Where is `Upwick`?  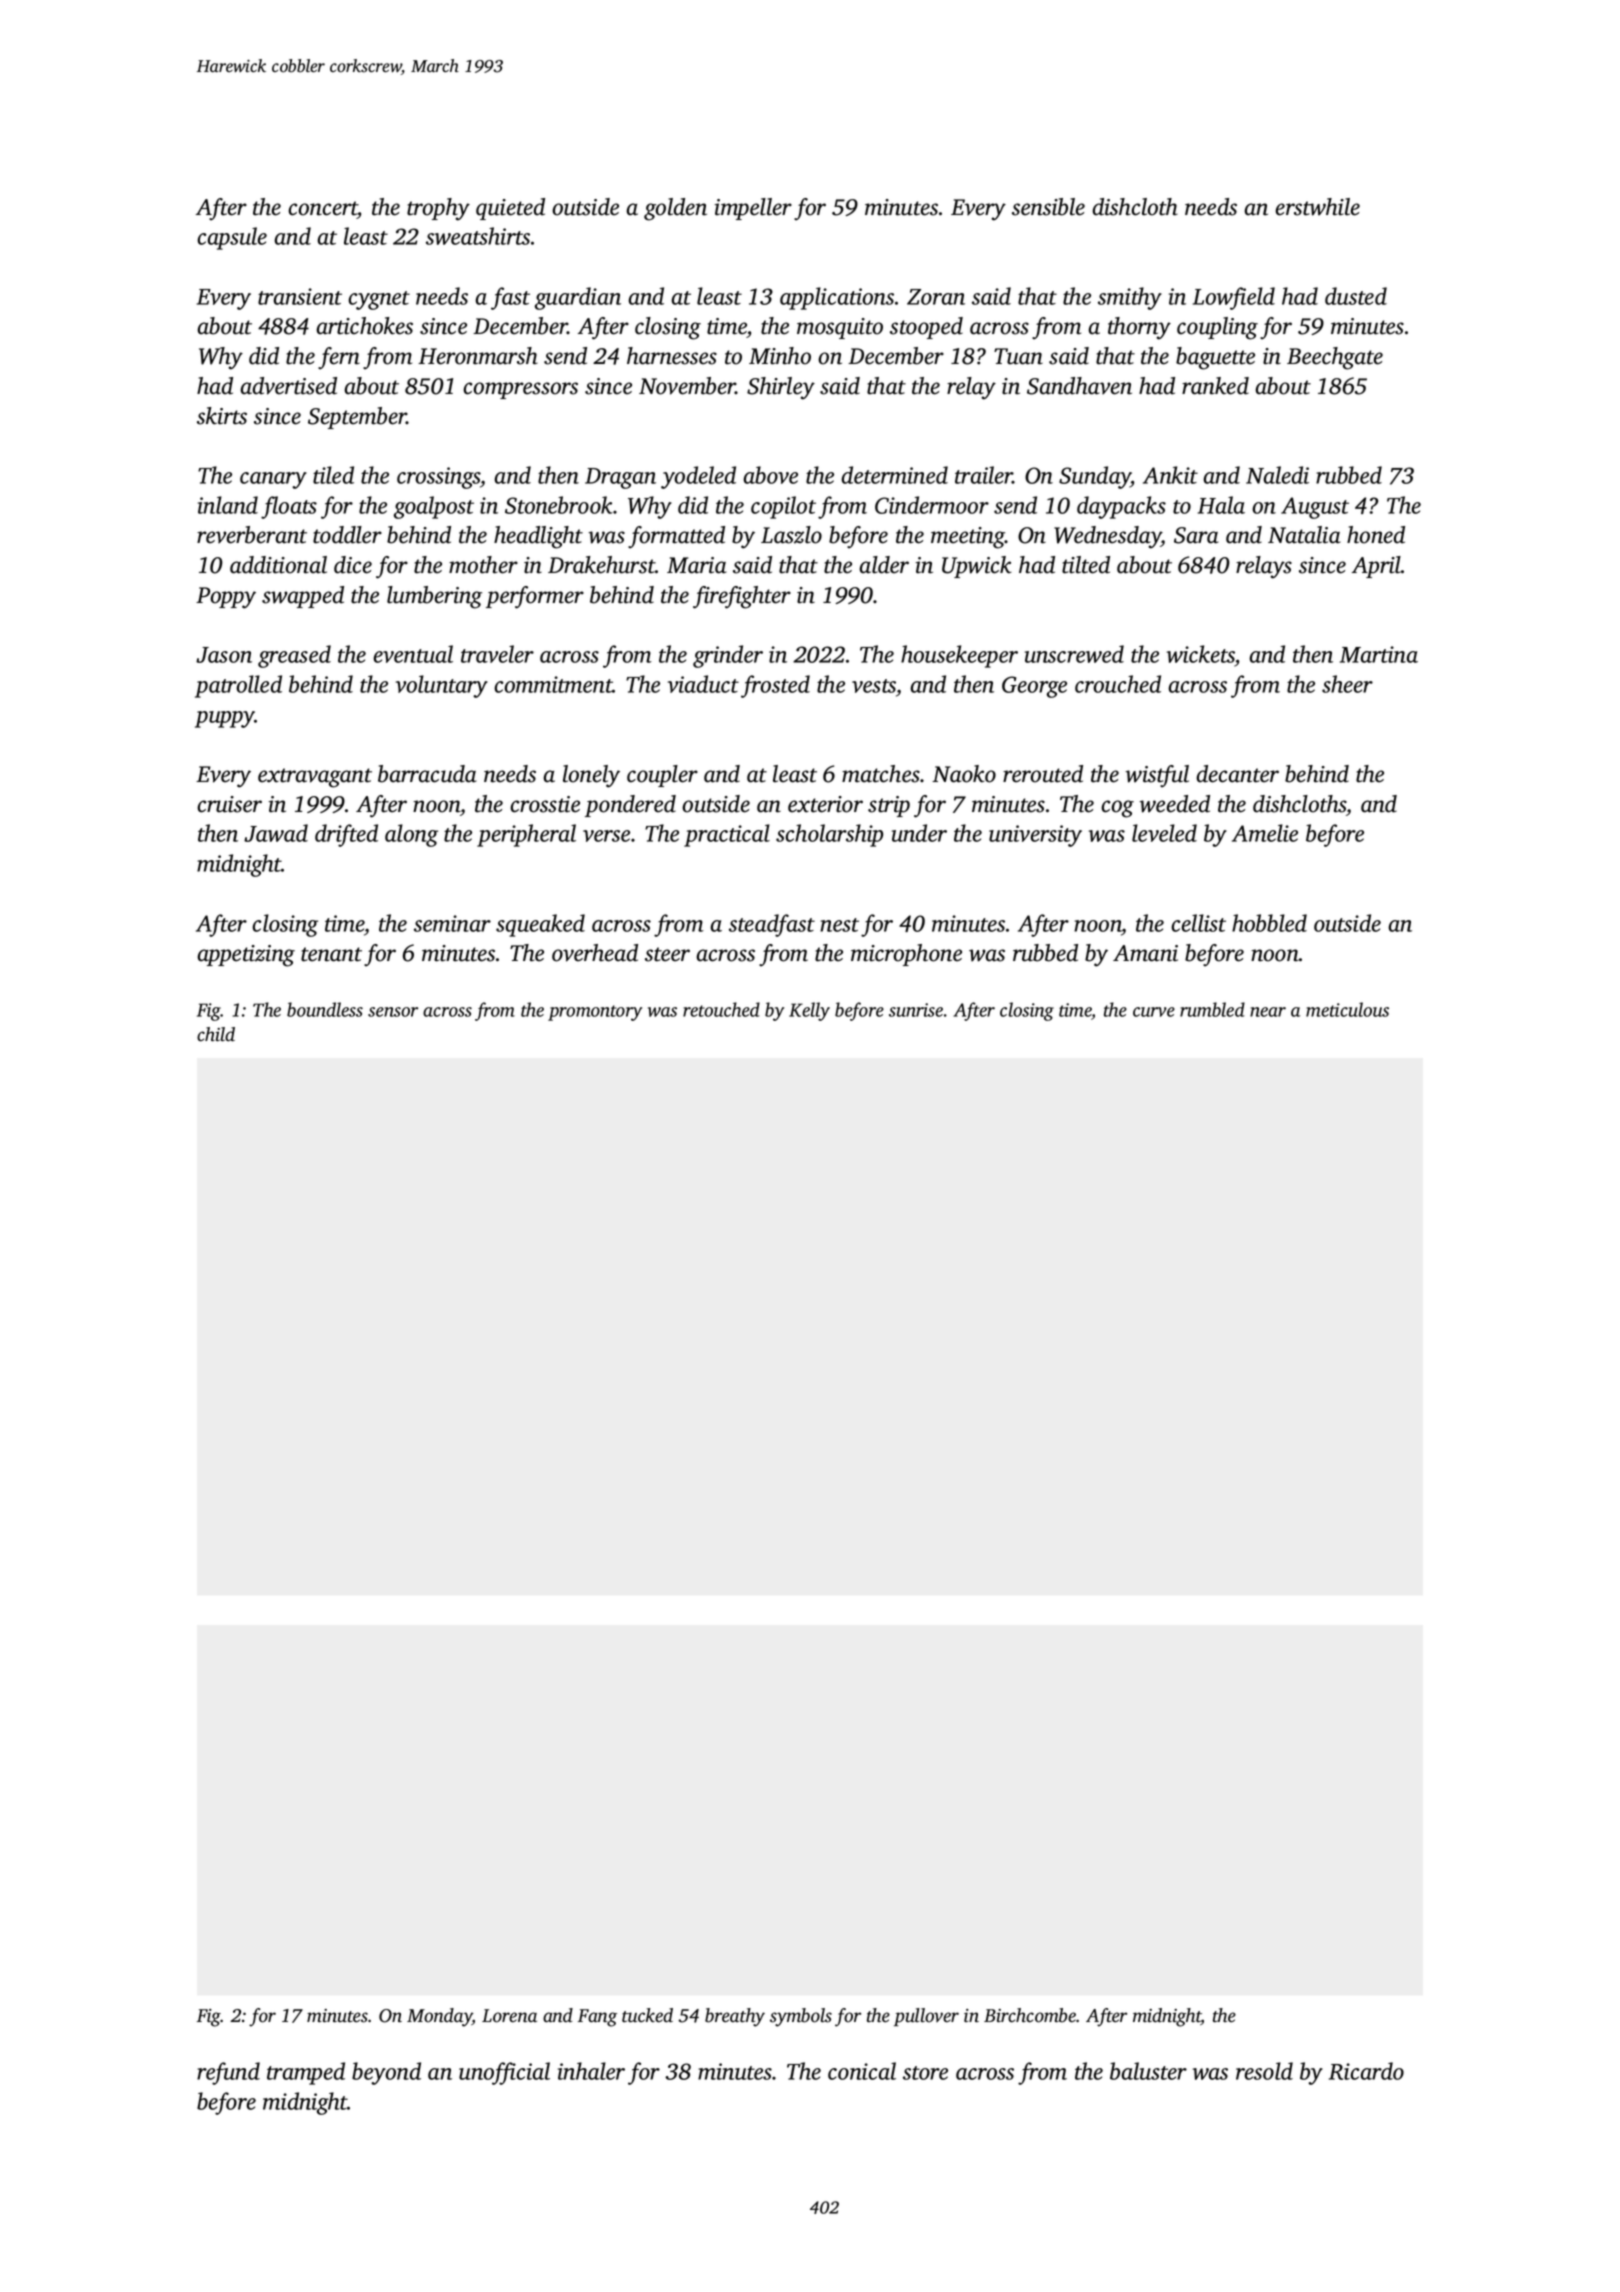
Upwick is located at coordinates (977, 567).
